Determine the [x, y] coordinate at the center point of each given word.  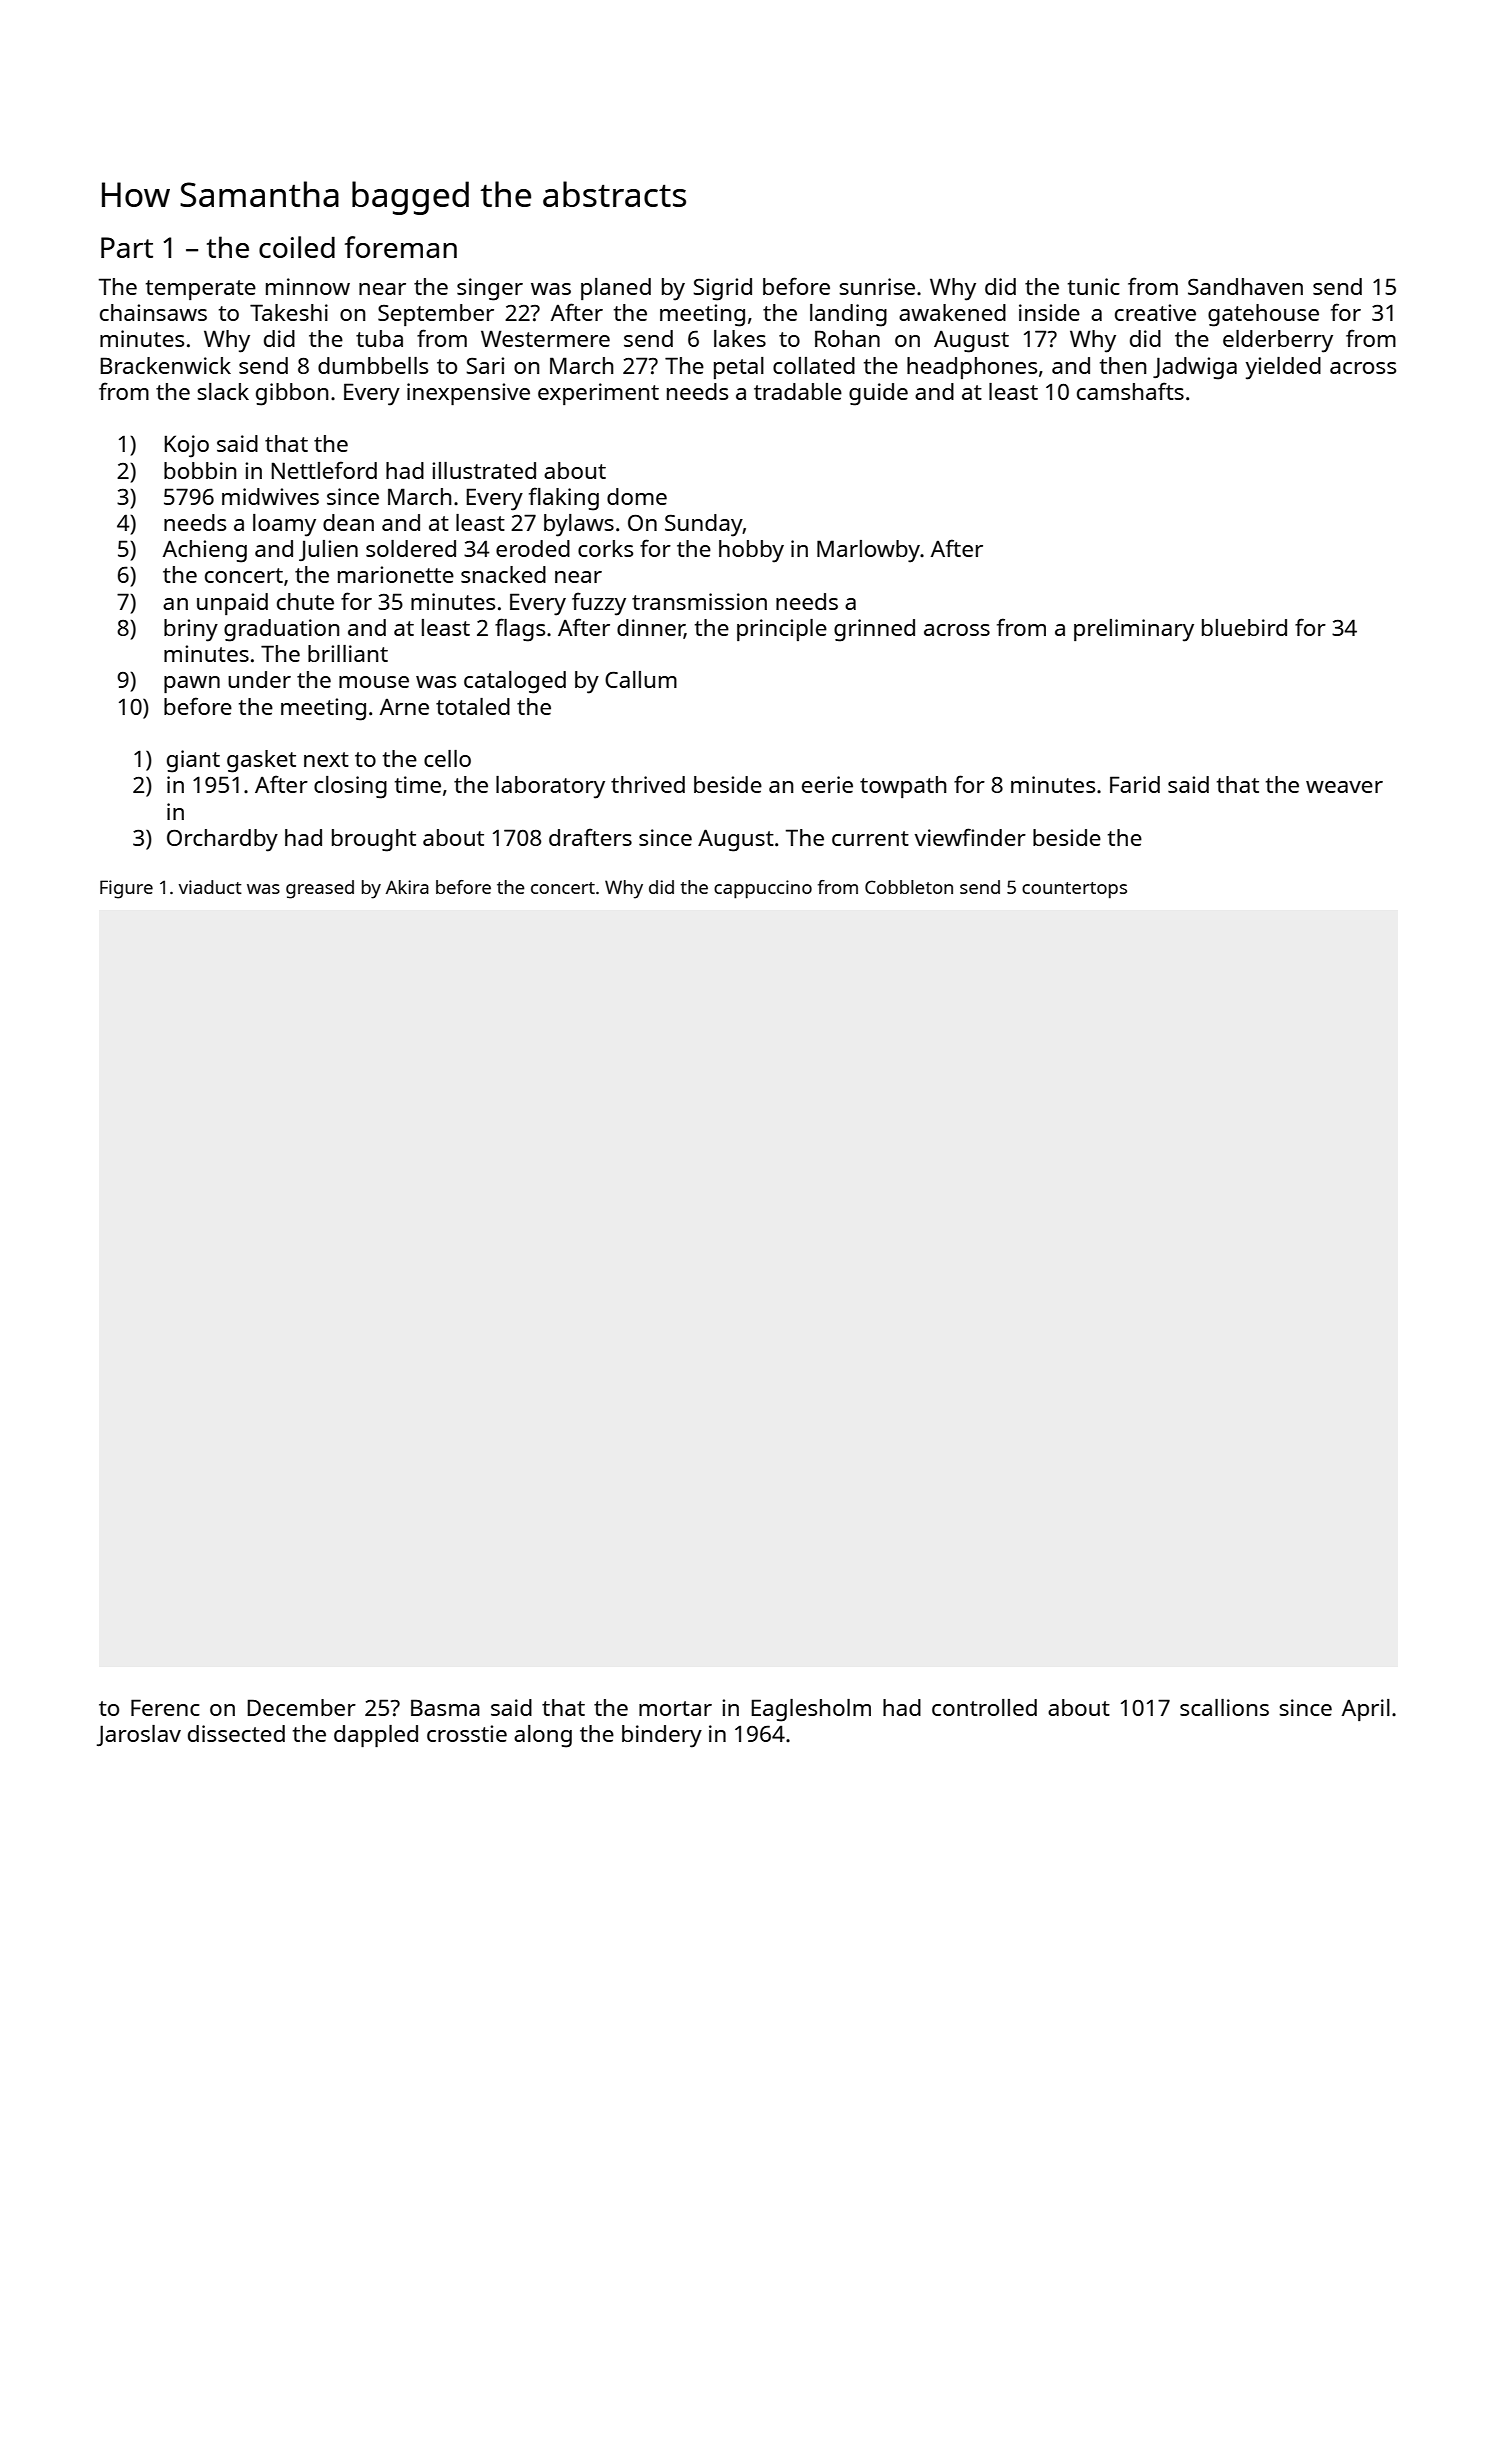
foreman [401, 247]
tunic [1094, 286]
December [302, 1707]
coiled [297, 247]
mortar [675, 1708]
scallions [1224, 1707]
